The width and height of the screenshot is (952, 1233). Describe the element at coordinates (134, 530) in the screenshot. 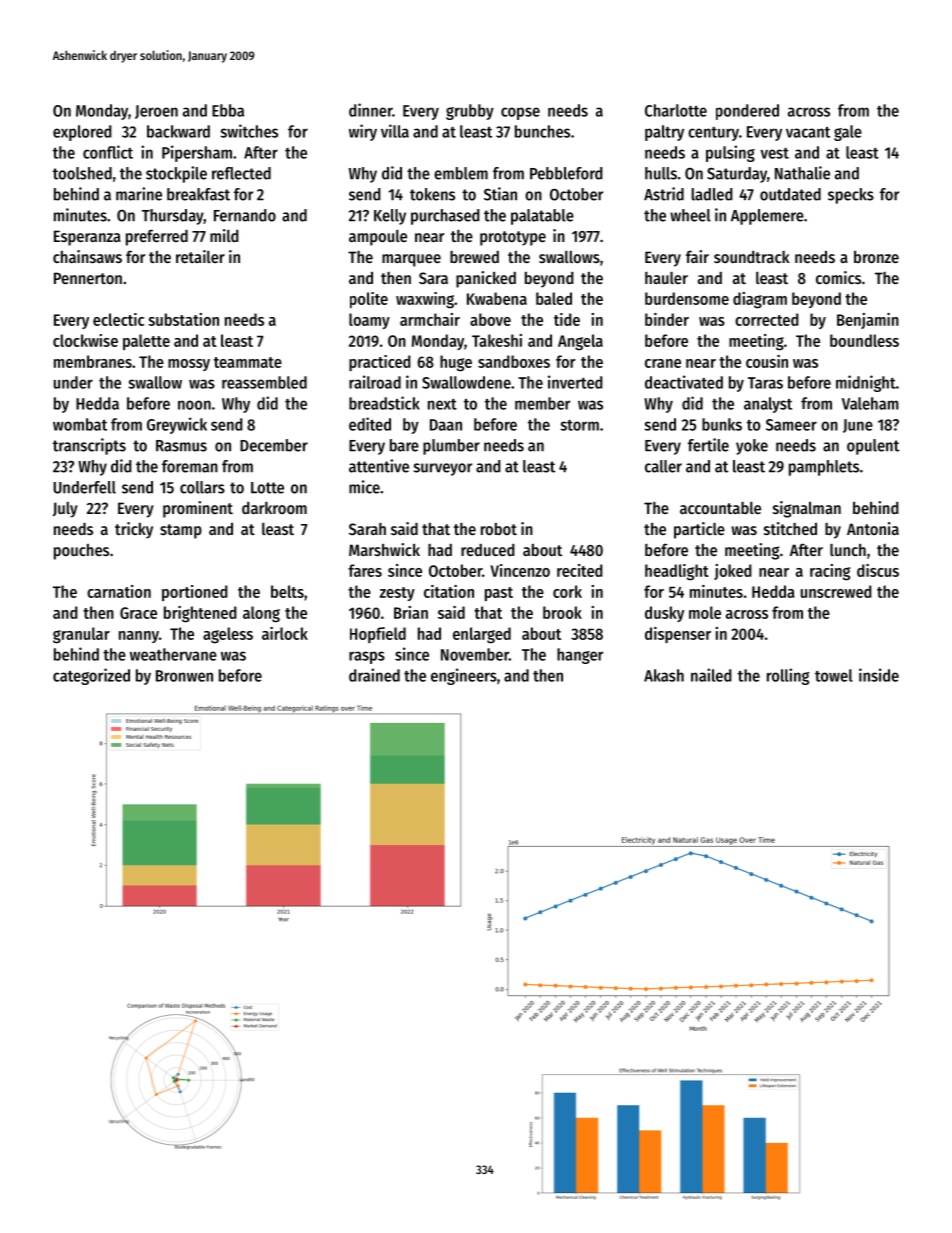

I see `tricky` at that location.
